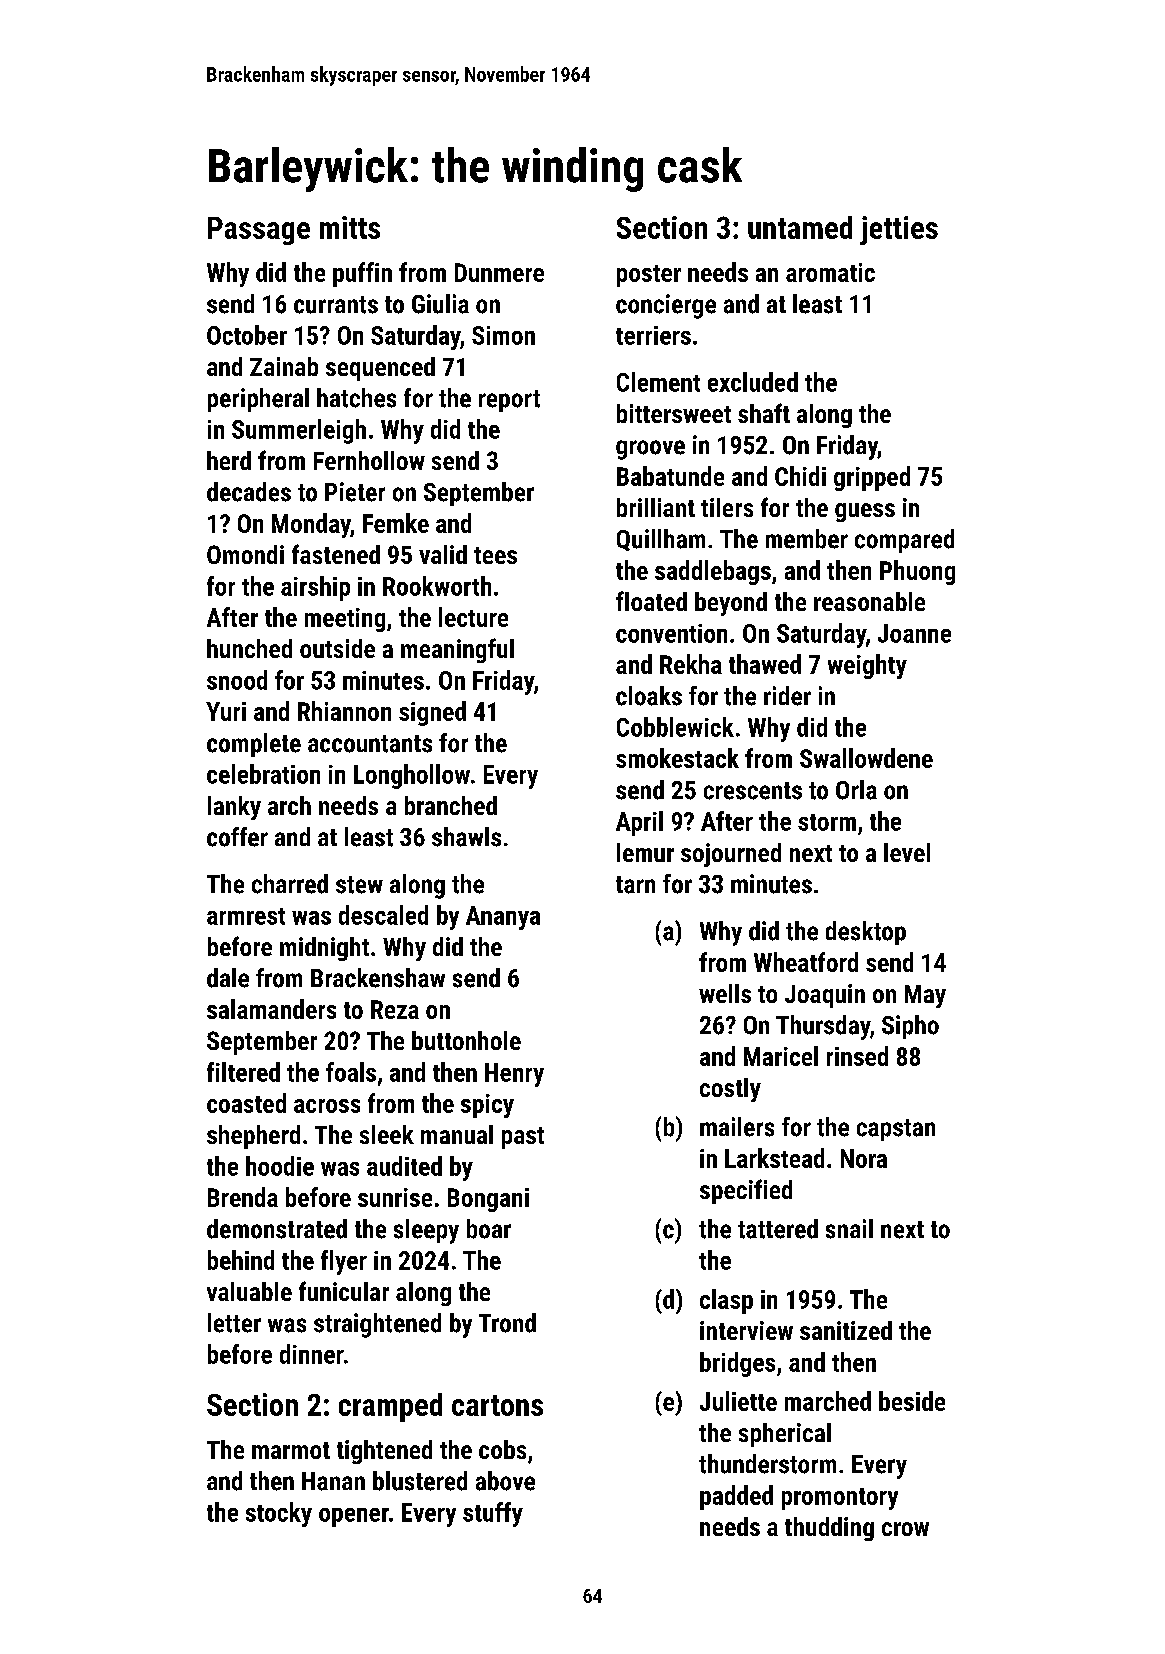 This image has width=1165, height=1654. I want to click on Juliette, so click(738, 1401).
